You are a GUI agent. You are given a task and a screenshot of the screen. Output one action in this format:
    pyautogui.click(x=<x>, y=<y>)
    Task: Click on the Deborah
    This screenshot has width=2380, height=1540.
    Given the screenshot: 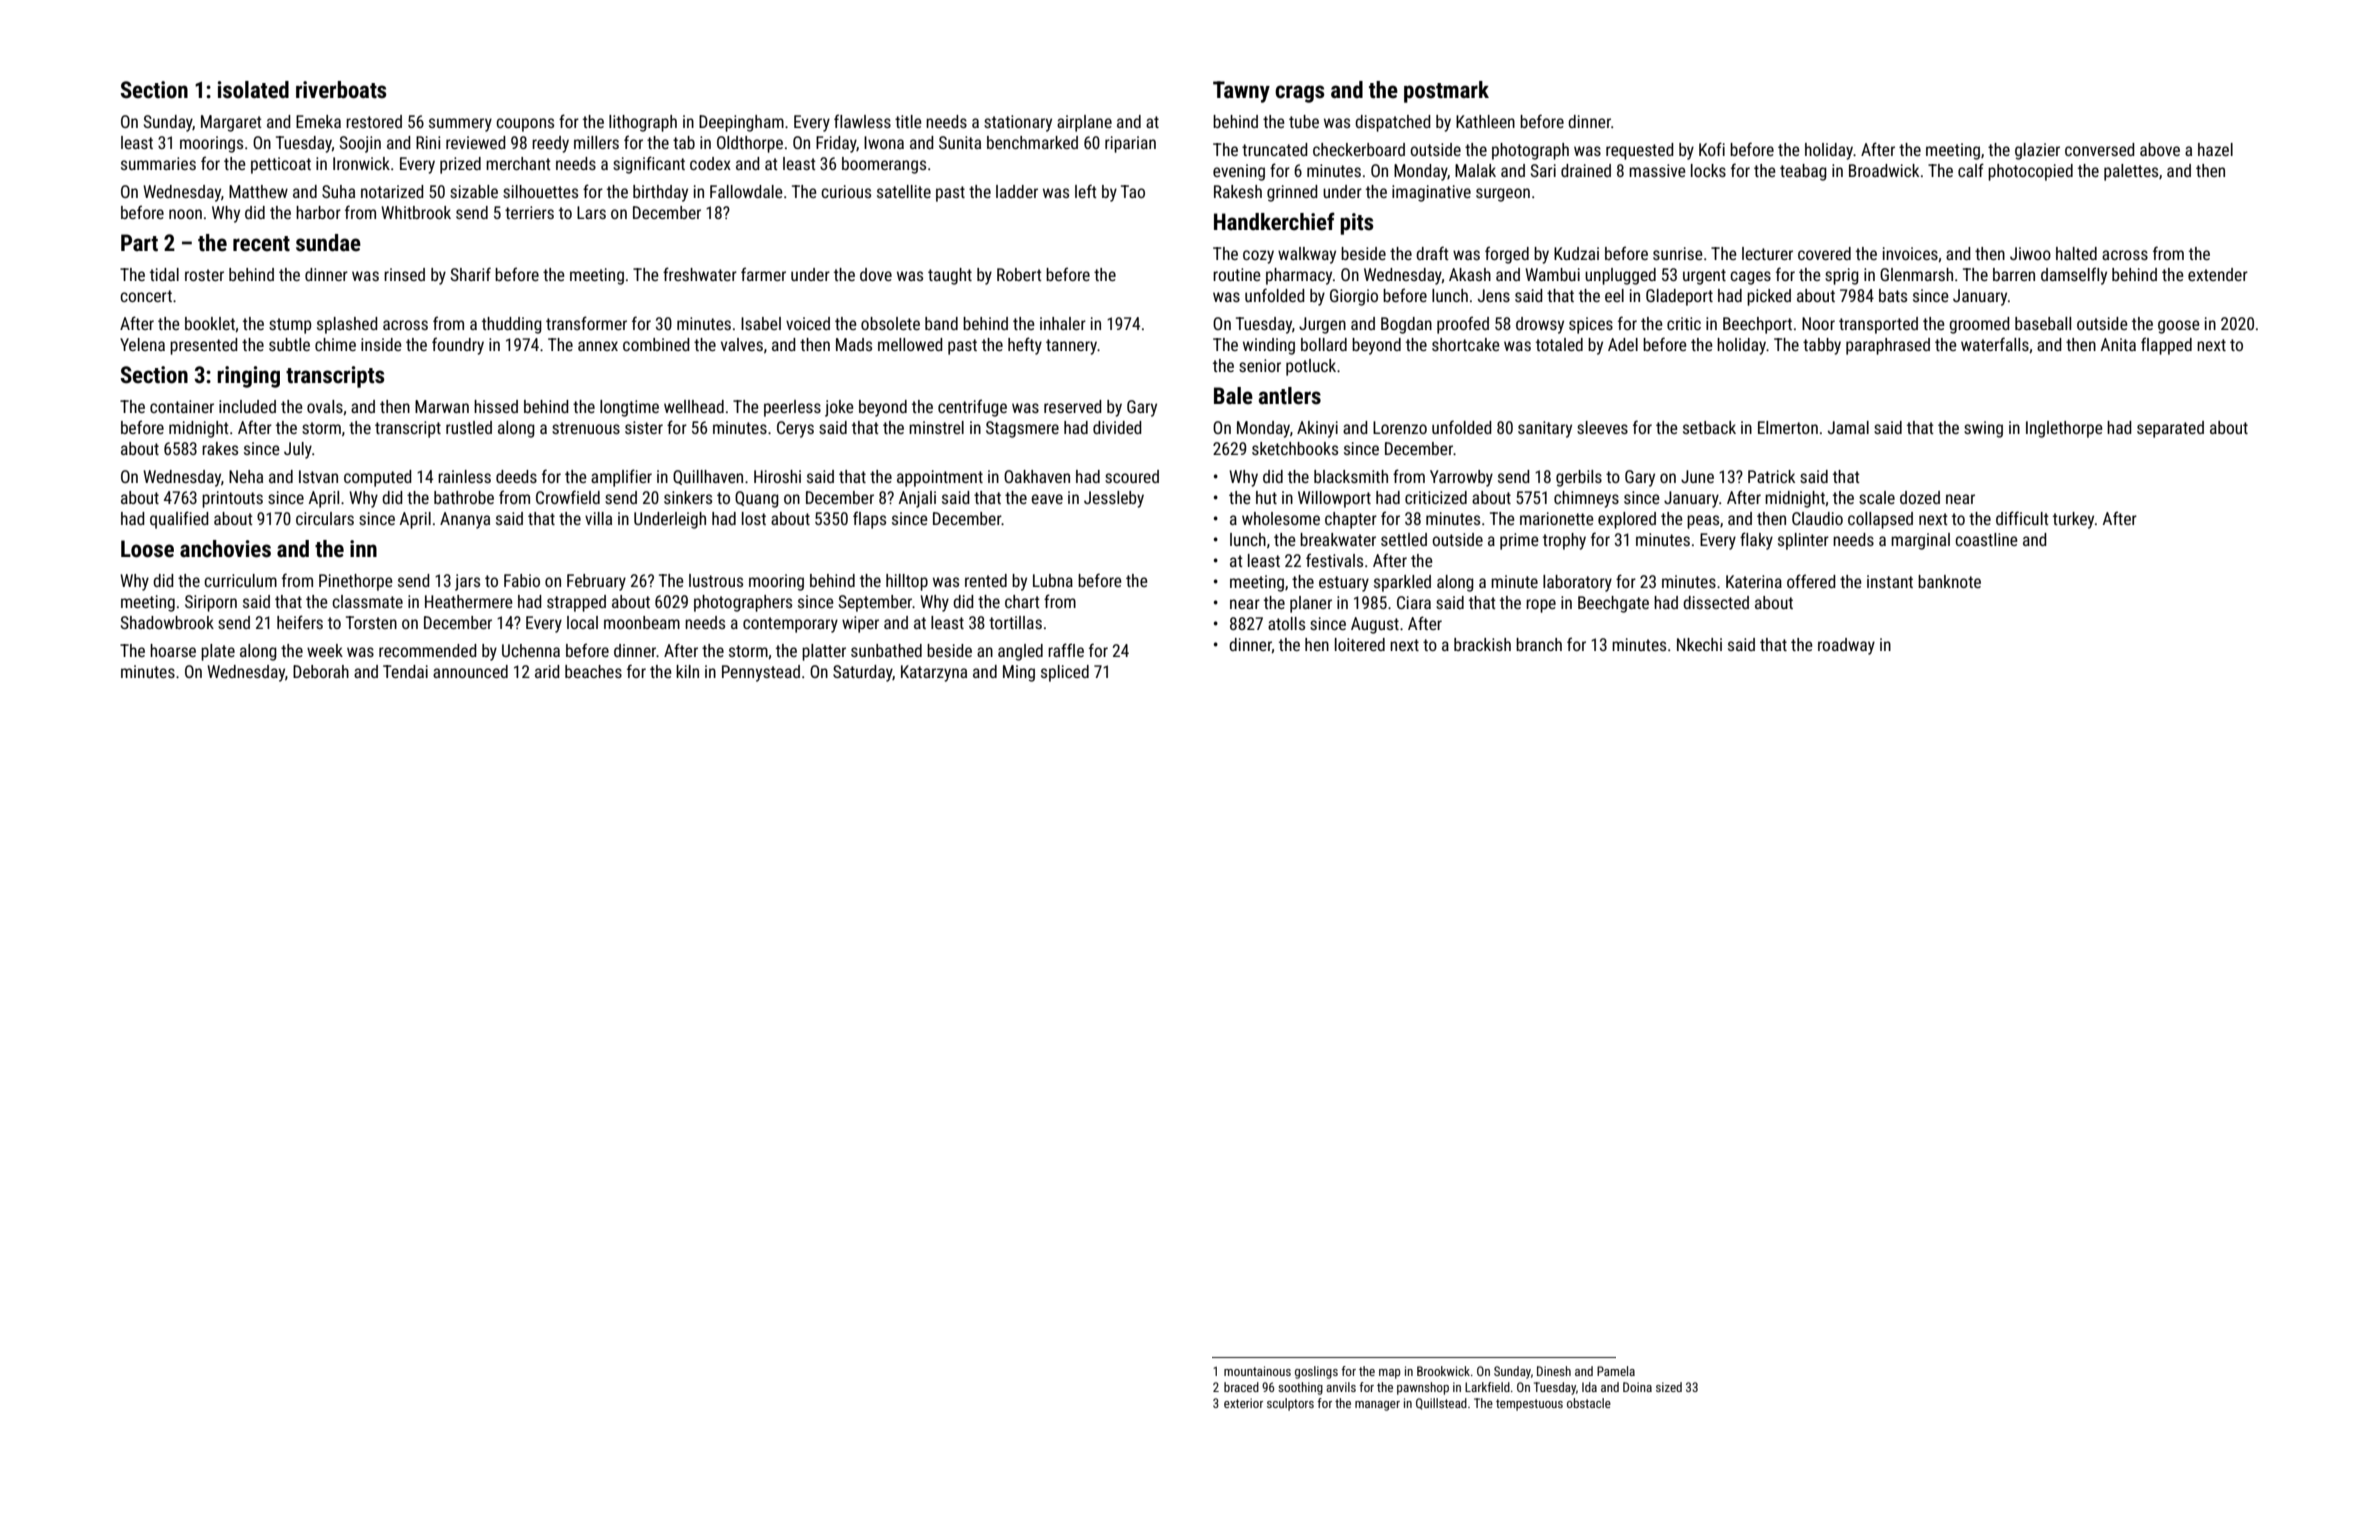 What is the action you would take?
    pyautogui.click(x=321, y=671)
